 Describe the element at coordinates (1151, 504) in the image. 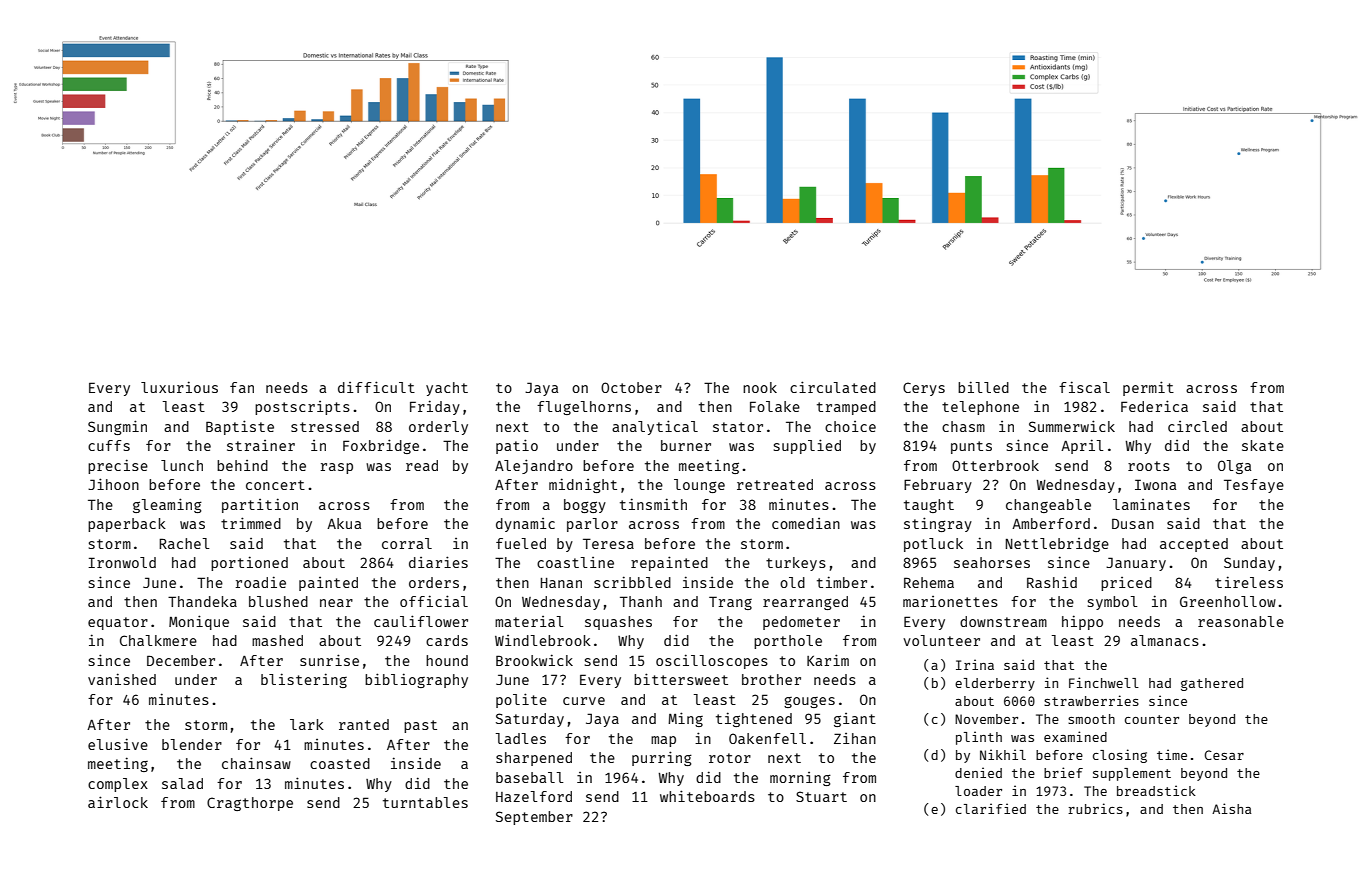

I see `laminates` at that location.
